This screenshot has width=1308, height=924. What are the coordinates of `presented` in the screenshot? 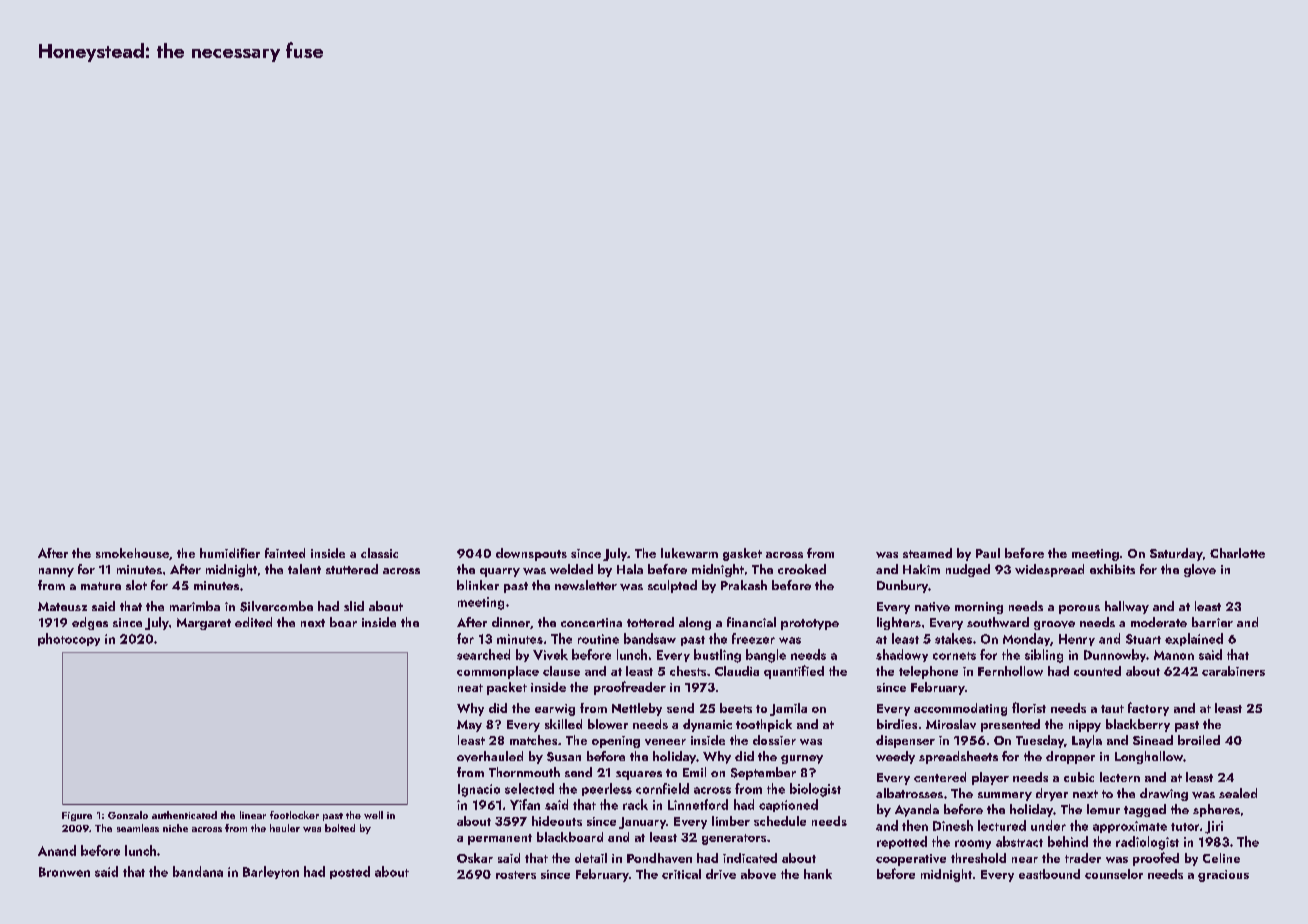 It's located at (1010, 725).
